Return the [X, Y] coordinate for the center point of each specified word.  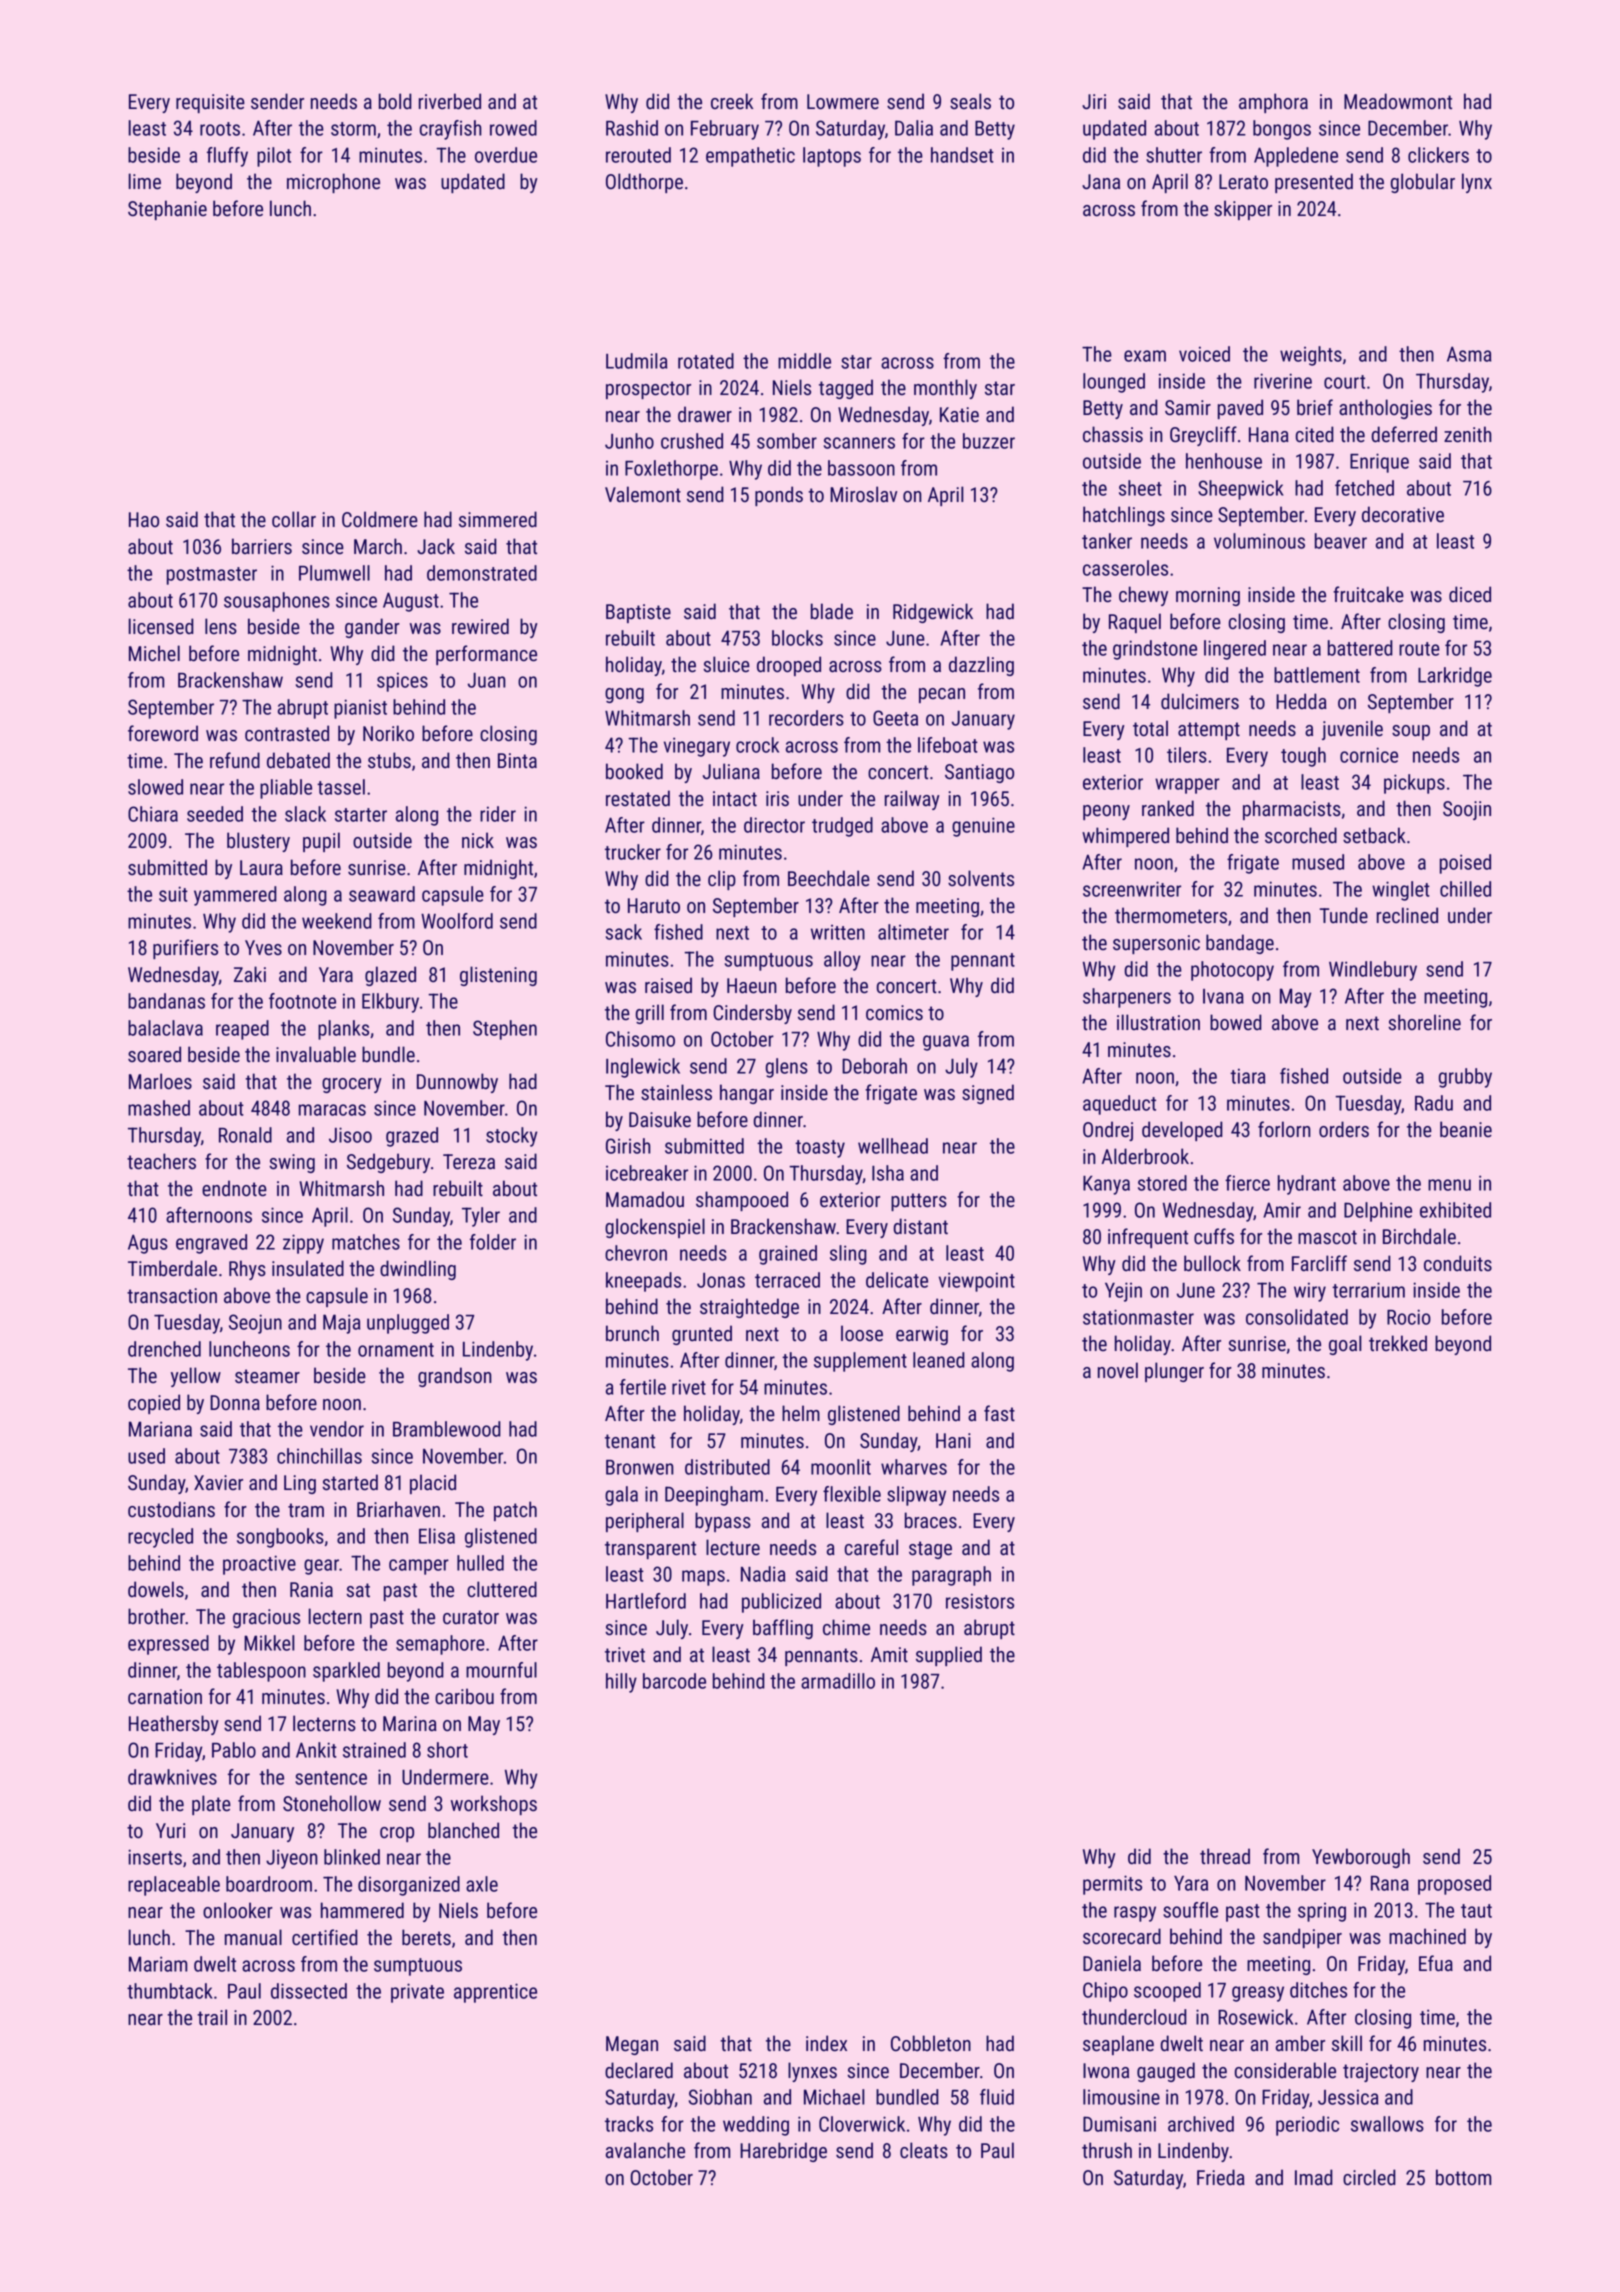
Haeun [752, 986]
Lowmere [843, 102]
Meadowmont [1398, 101]
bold [395, 101]
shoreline [1424, 1022]
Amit [889, 1655]
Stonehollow [332, 1803]
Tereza [469, 1162]
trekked [1398, 1343]
